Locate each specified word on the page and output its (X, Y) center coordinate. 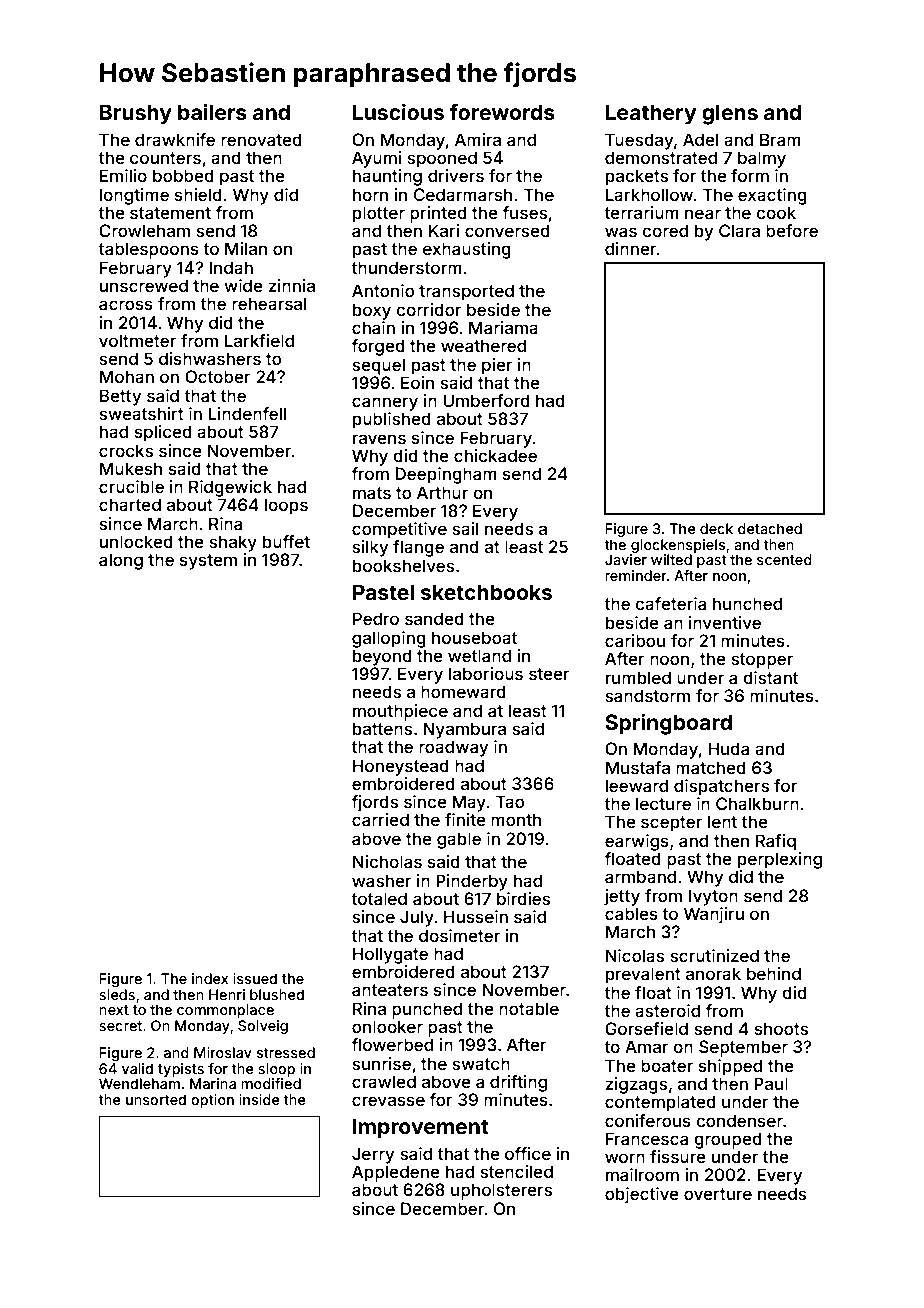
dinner (631, 248)
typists (181, 1070)
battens (382, 728)
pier (497, 366)
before (792, 230)
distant (770, 677)
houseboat (474, 637)
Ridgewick (230, 488)
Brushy (136, 114)
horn (370, 194)
